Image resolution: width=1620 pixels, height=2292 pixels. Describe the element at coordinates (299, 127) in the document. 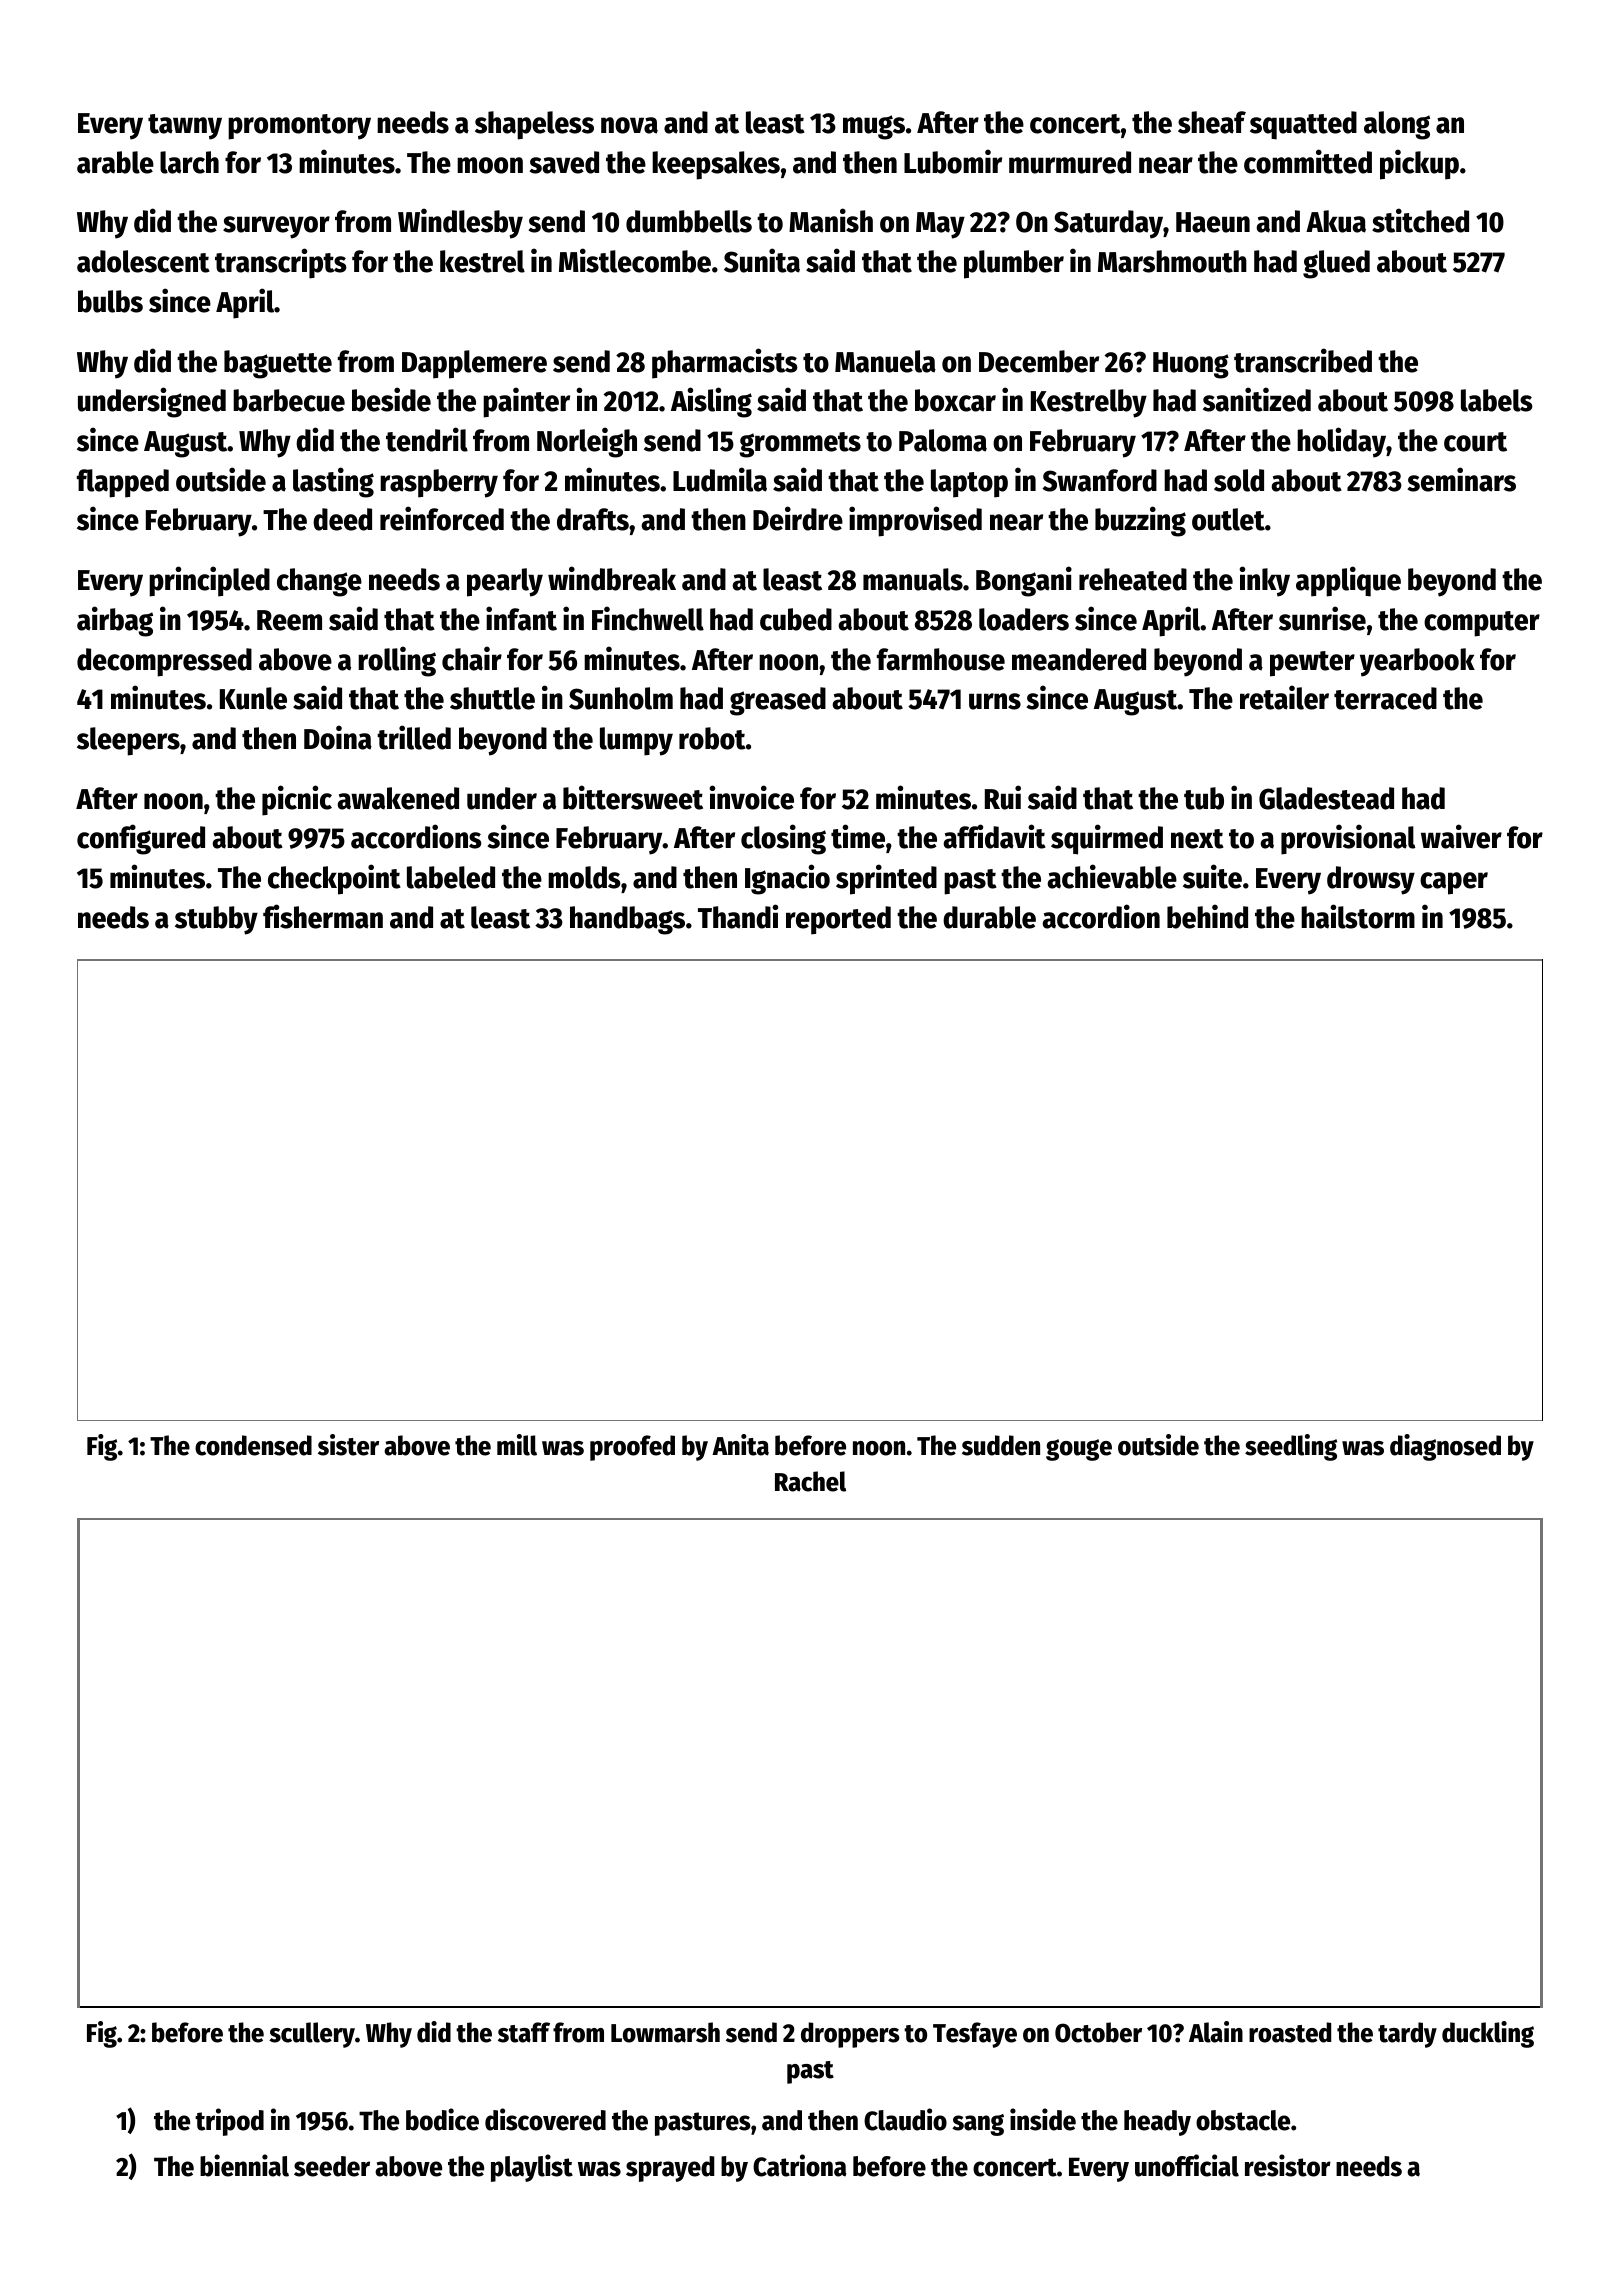

I see `promontory` at that location.
